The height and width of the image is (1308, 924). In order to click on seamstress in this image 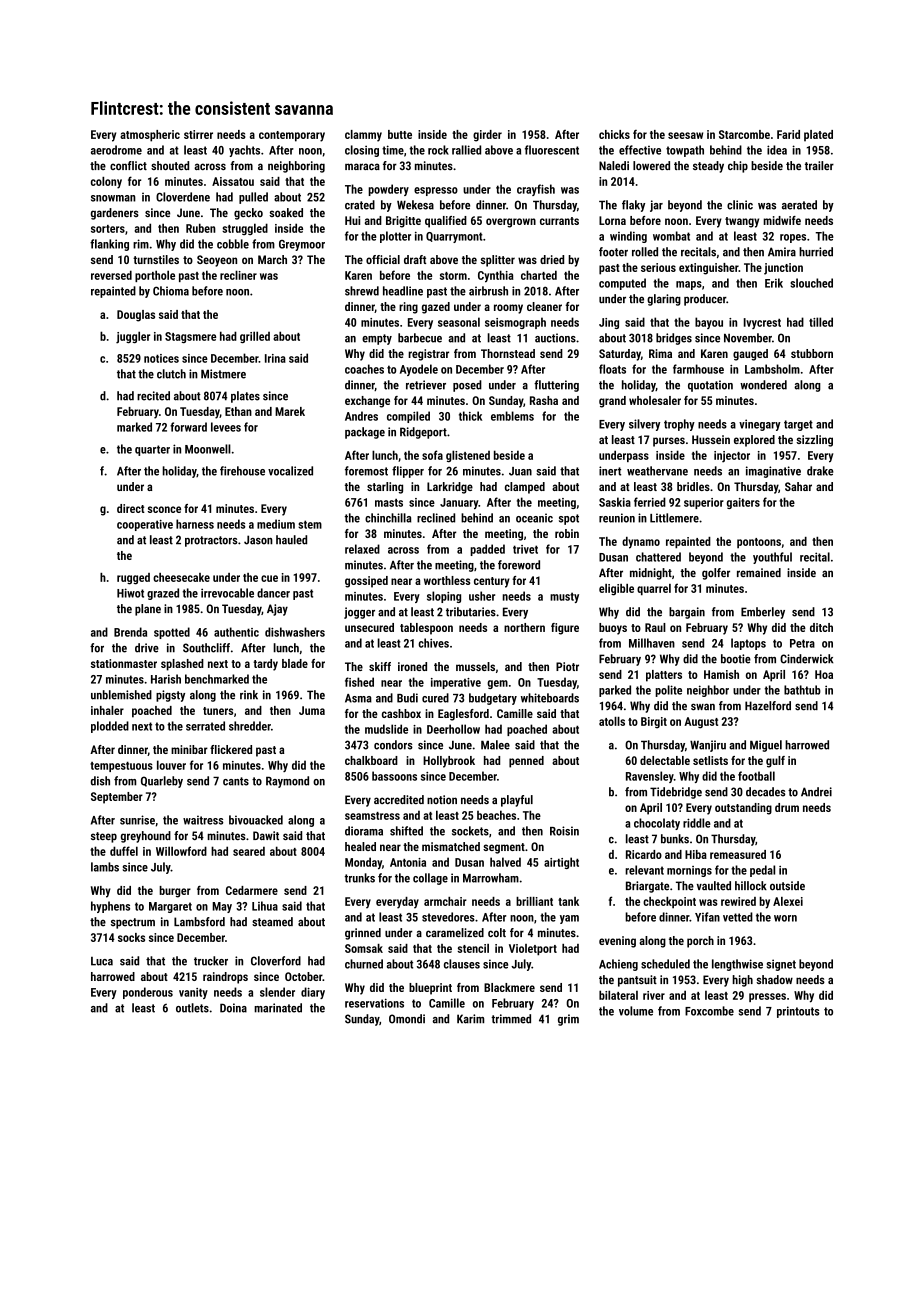, I will do `click(372, 816)`.
